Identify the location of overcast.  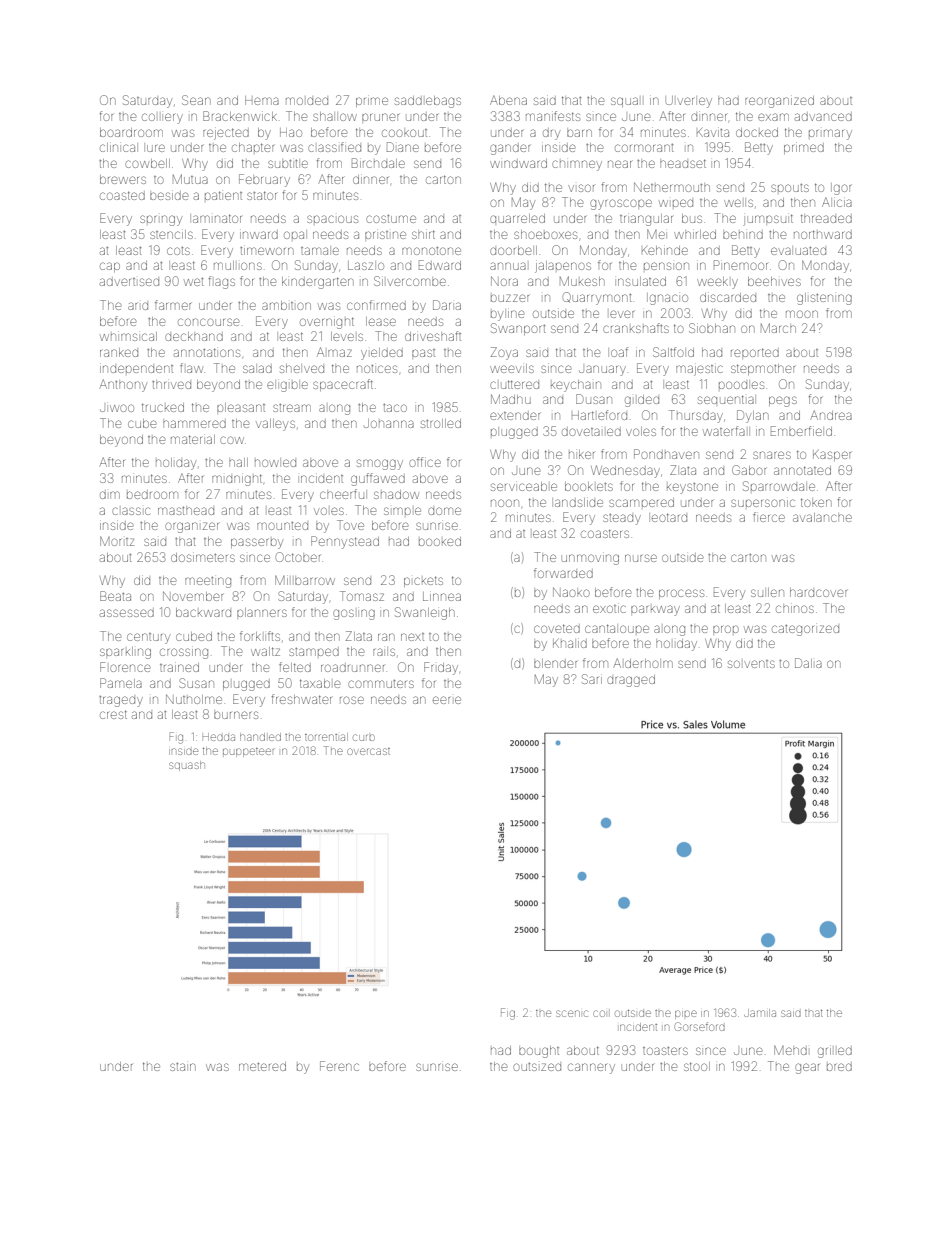
(368, 751).
